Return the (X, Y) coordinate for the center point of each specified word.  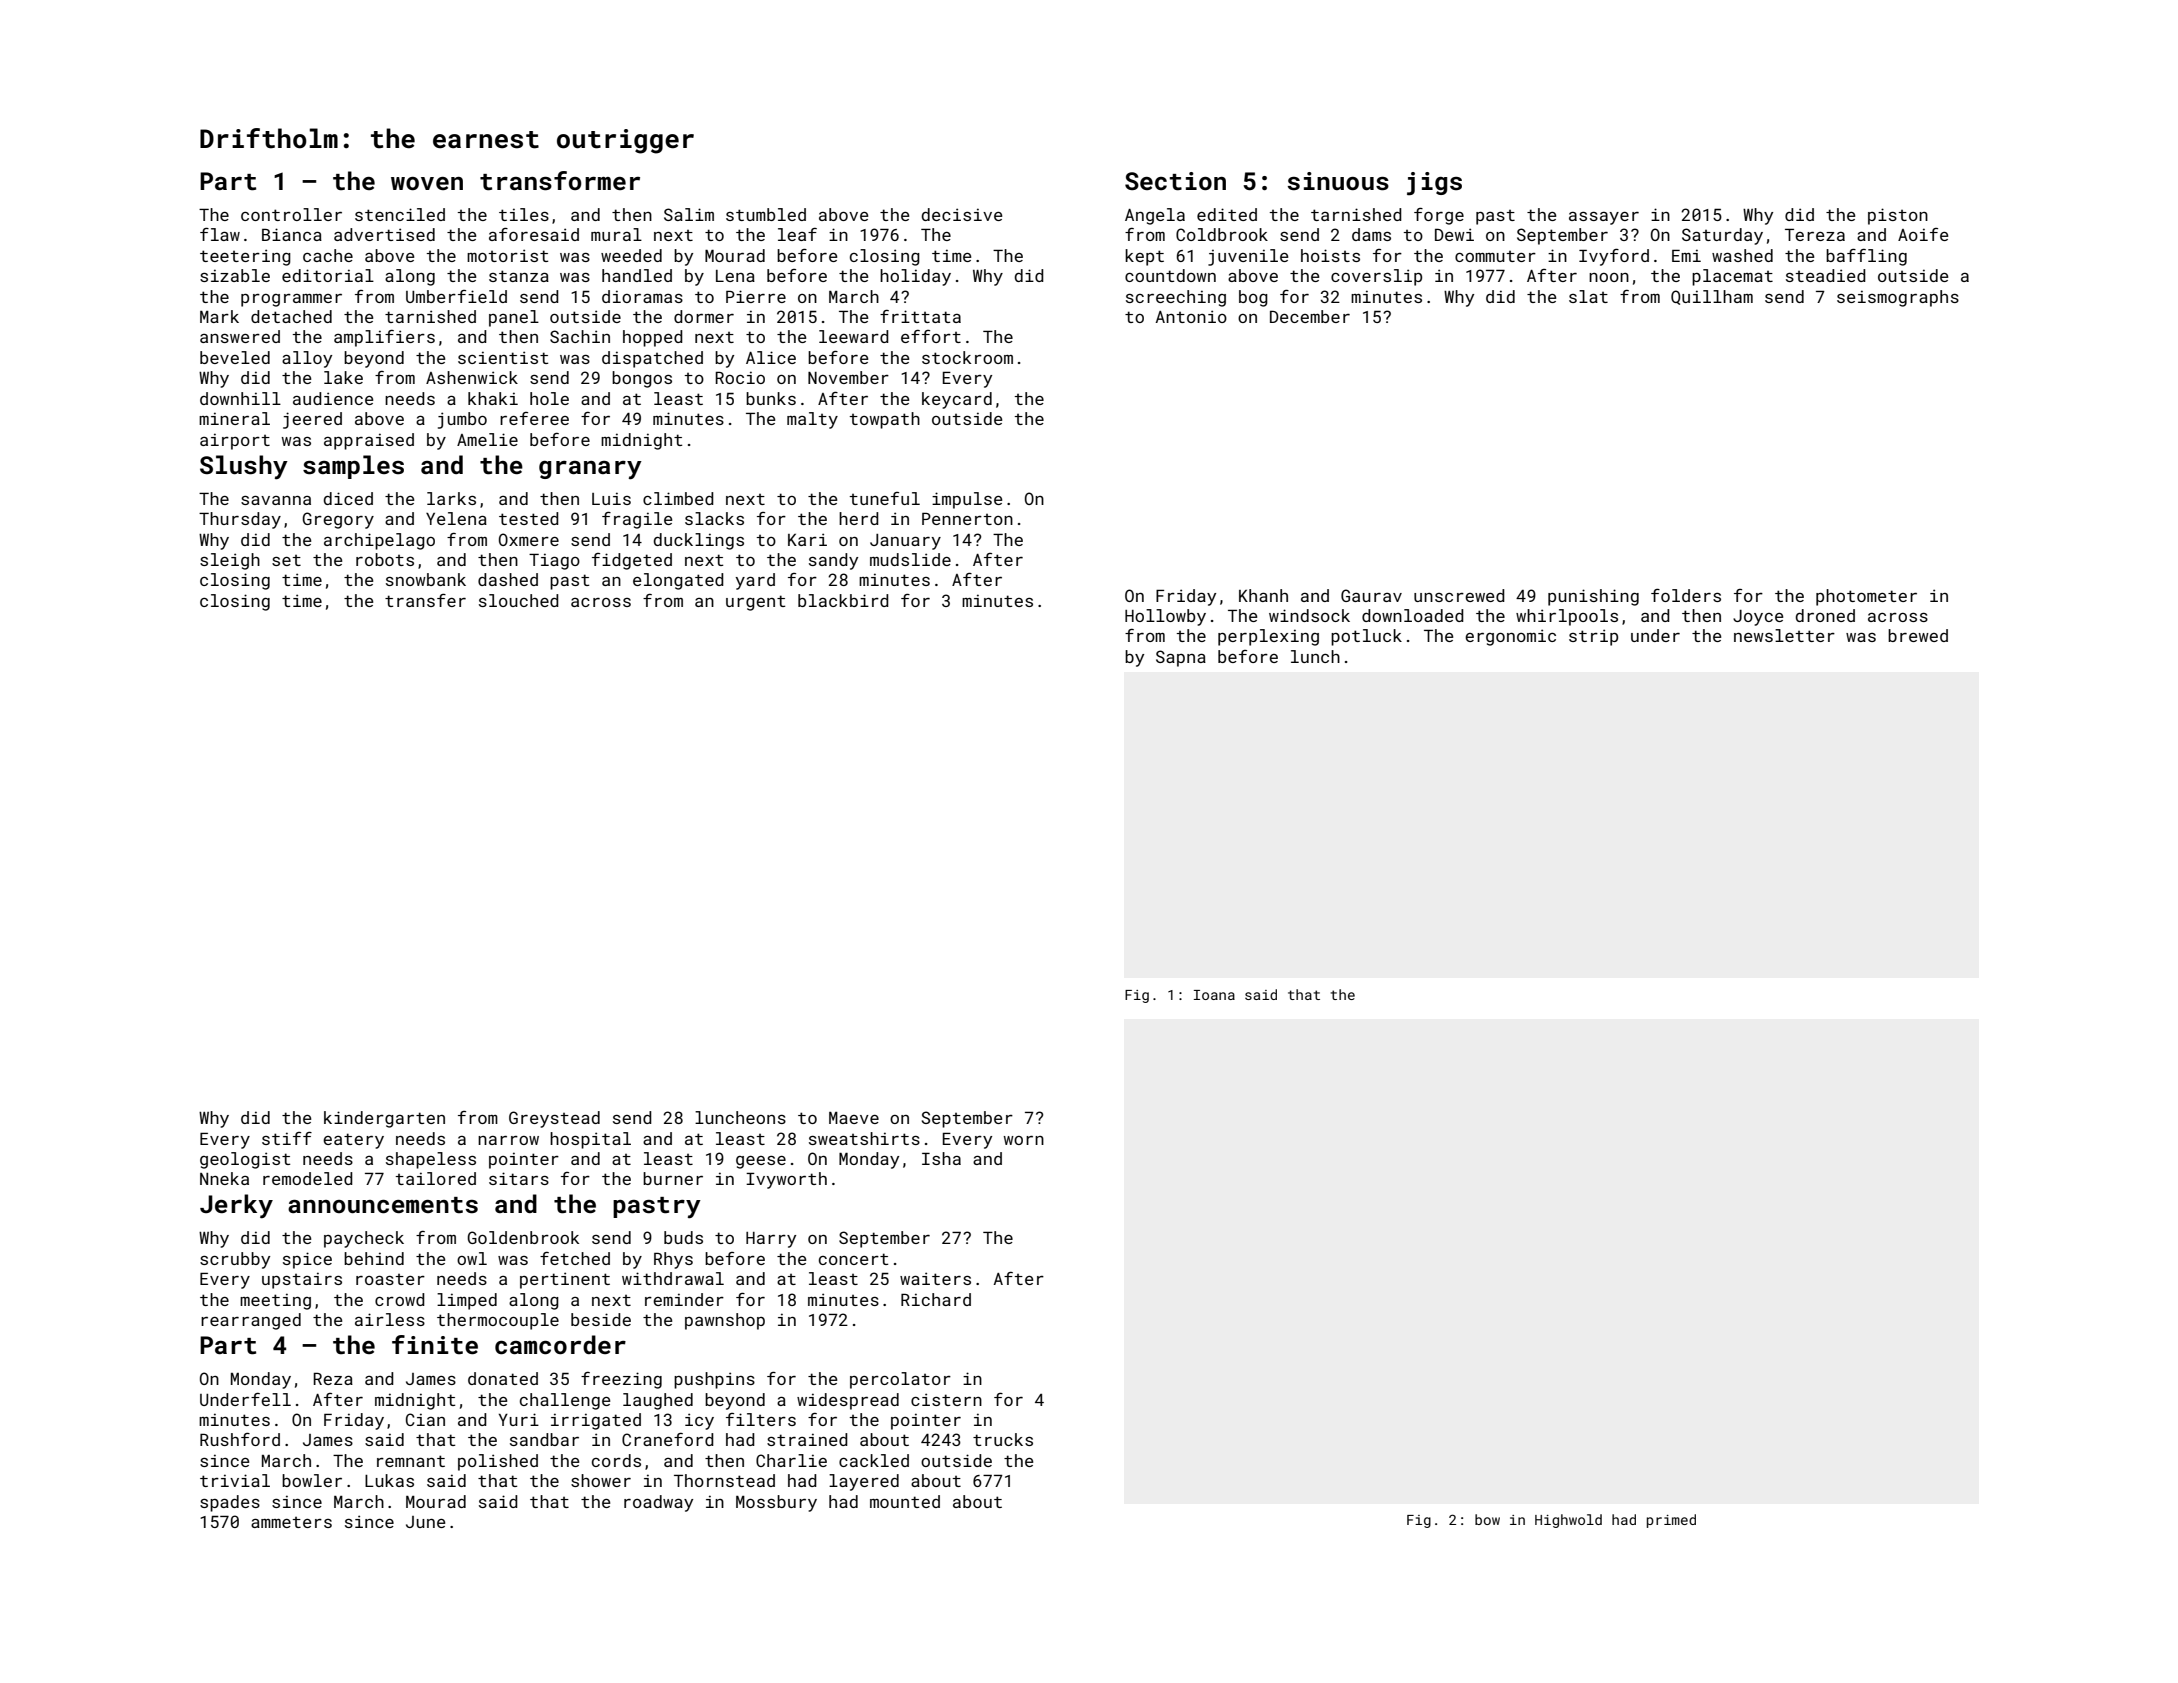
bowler (312, 1480)
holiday (915, 277)
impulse (967, 500)
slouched (519, 600)
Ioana (1214, 995)
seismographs (1898, 298)
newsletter (1784, 635)
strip (1593, 637)
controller (291, 214)
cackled (874, 1460)
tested (529, 518)
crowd (400, 1299)
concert (853, 1259)
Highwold (1568, 1521)
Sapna (1181, 658)
